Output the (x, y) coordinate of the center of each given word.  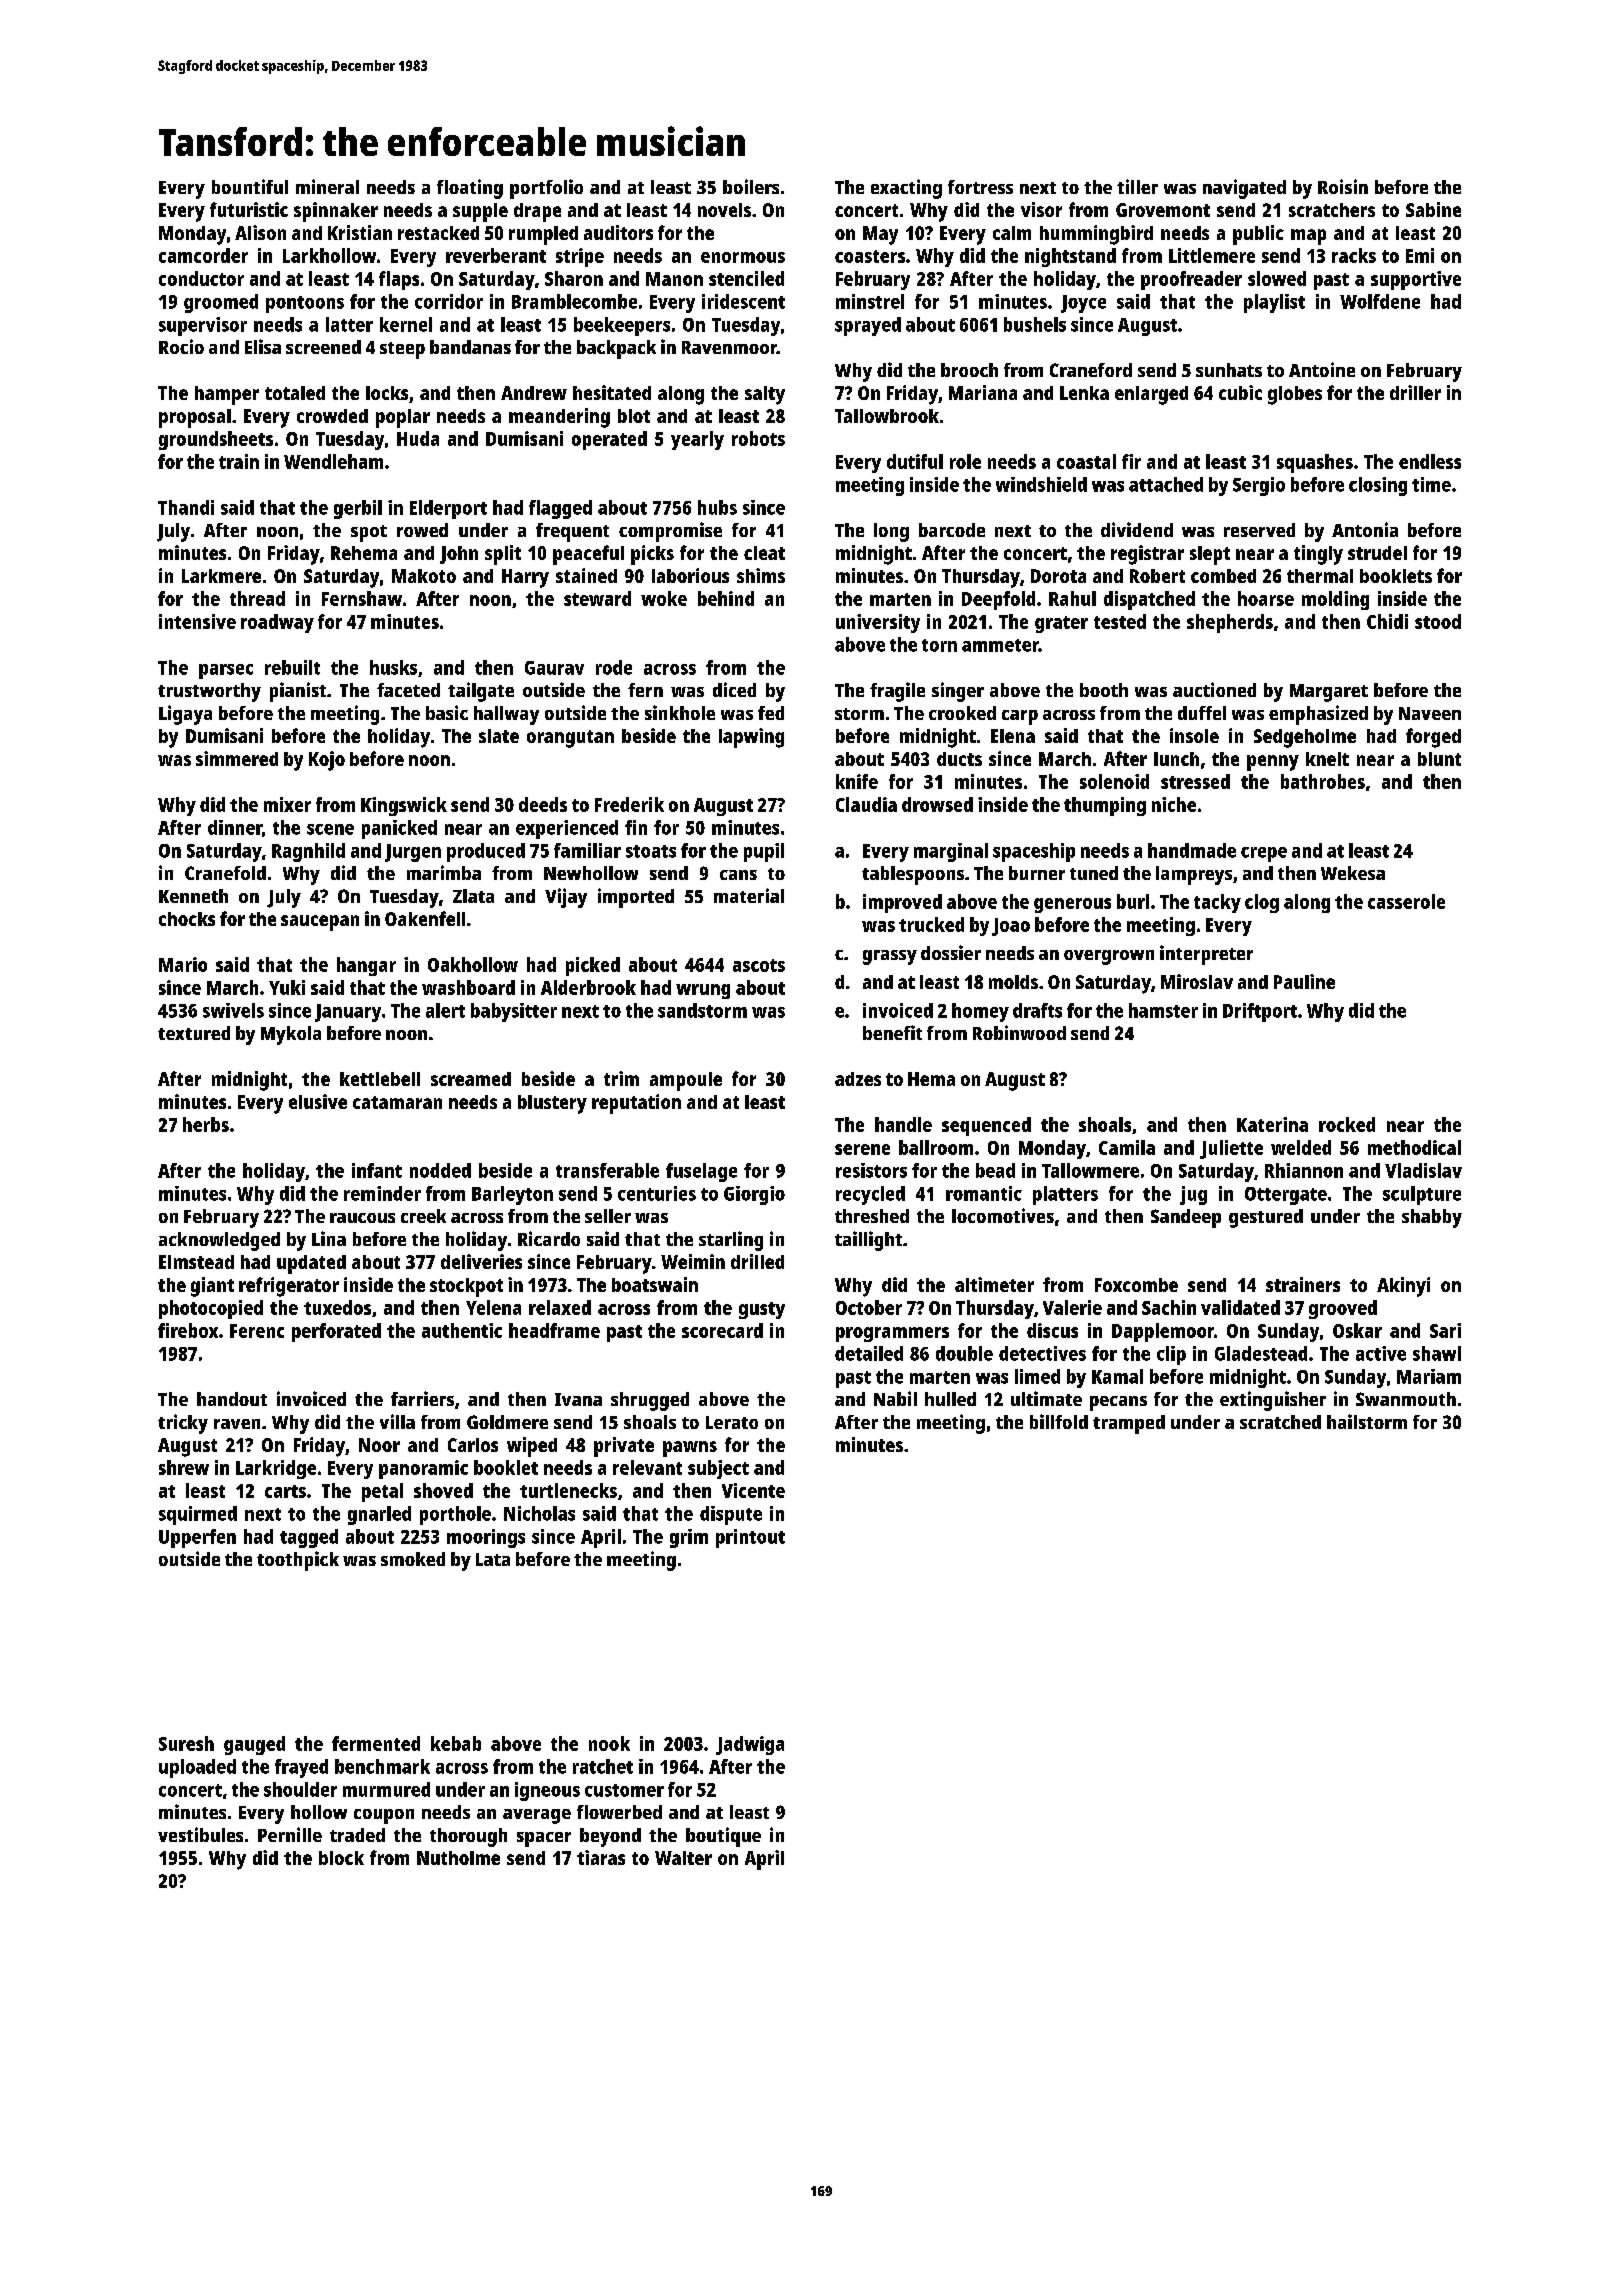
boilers (751, 186)
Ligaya (185, 715)
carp (1020, 717)
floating (470, 189)
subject (718, 1469)
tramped (1129, 1424)
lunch (1176, 759)
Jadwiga (750, 1745)
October (869, 1307)
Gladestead (1261, 1353)
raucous (362, 1218)
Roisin (1343, 186)
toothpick (298, 1561)
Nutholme (458, 1858)
